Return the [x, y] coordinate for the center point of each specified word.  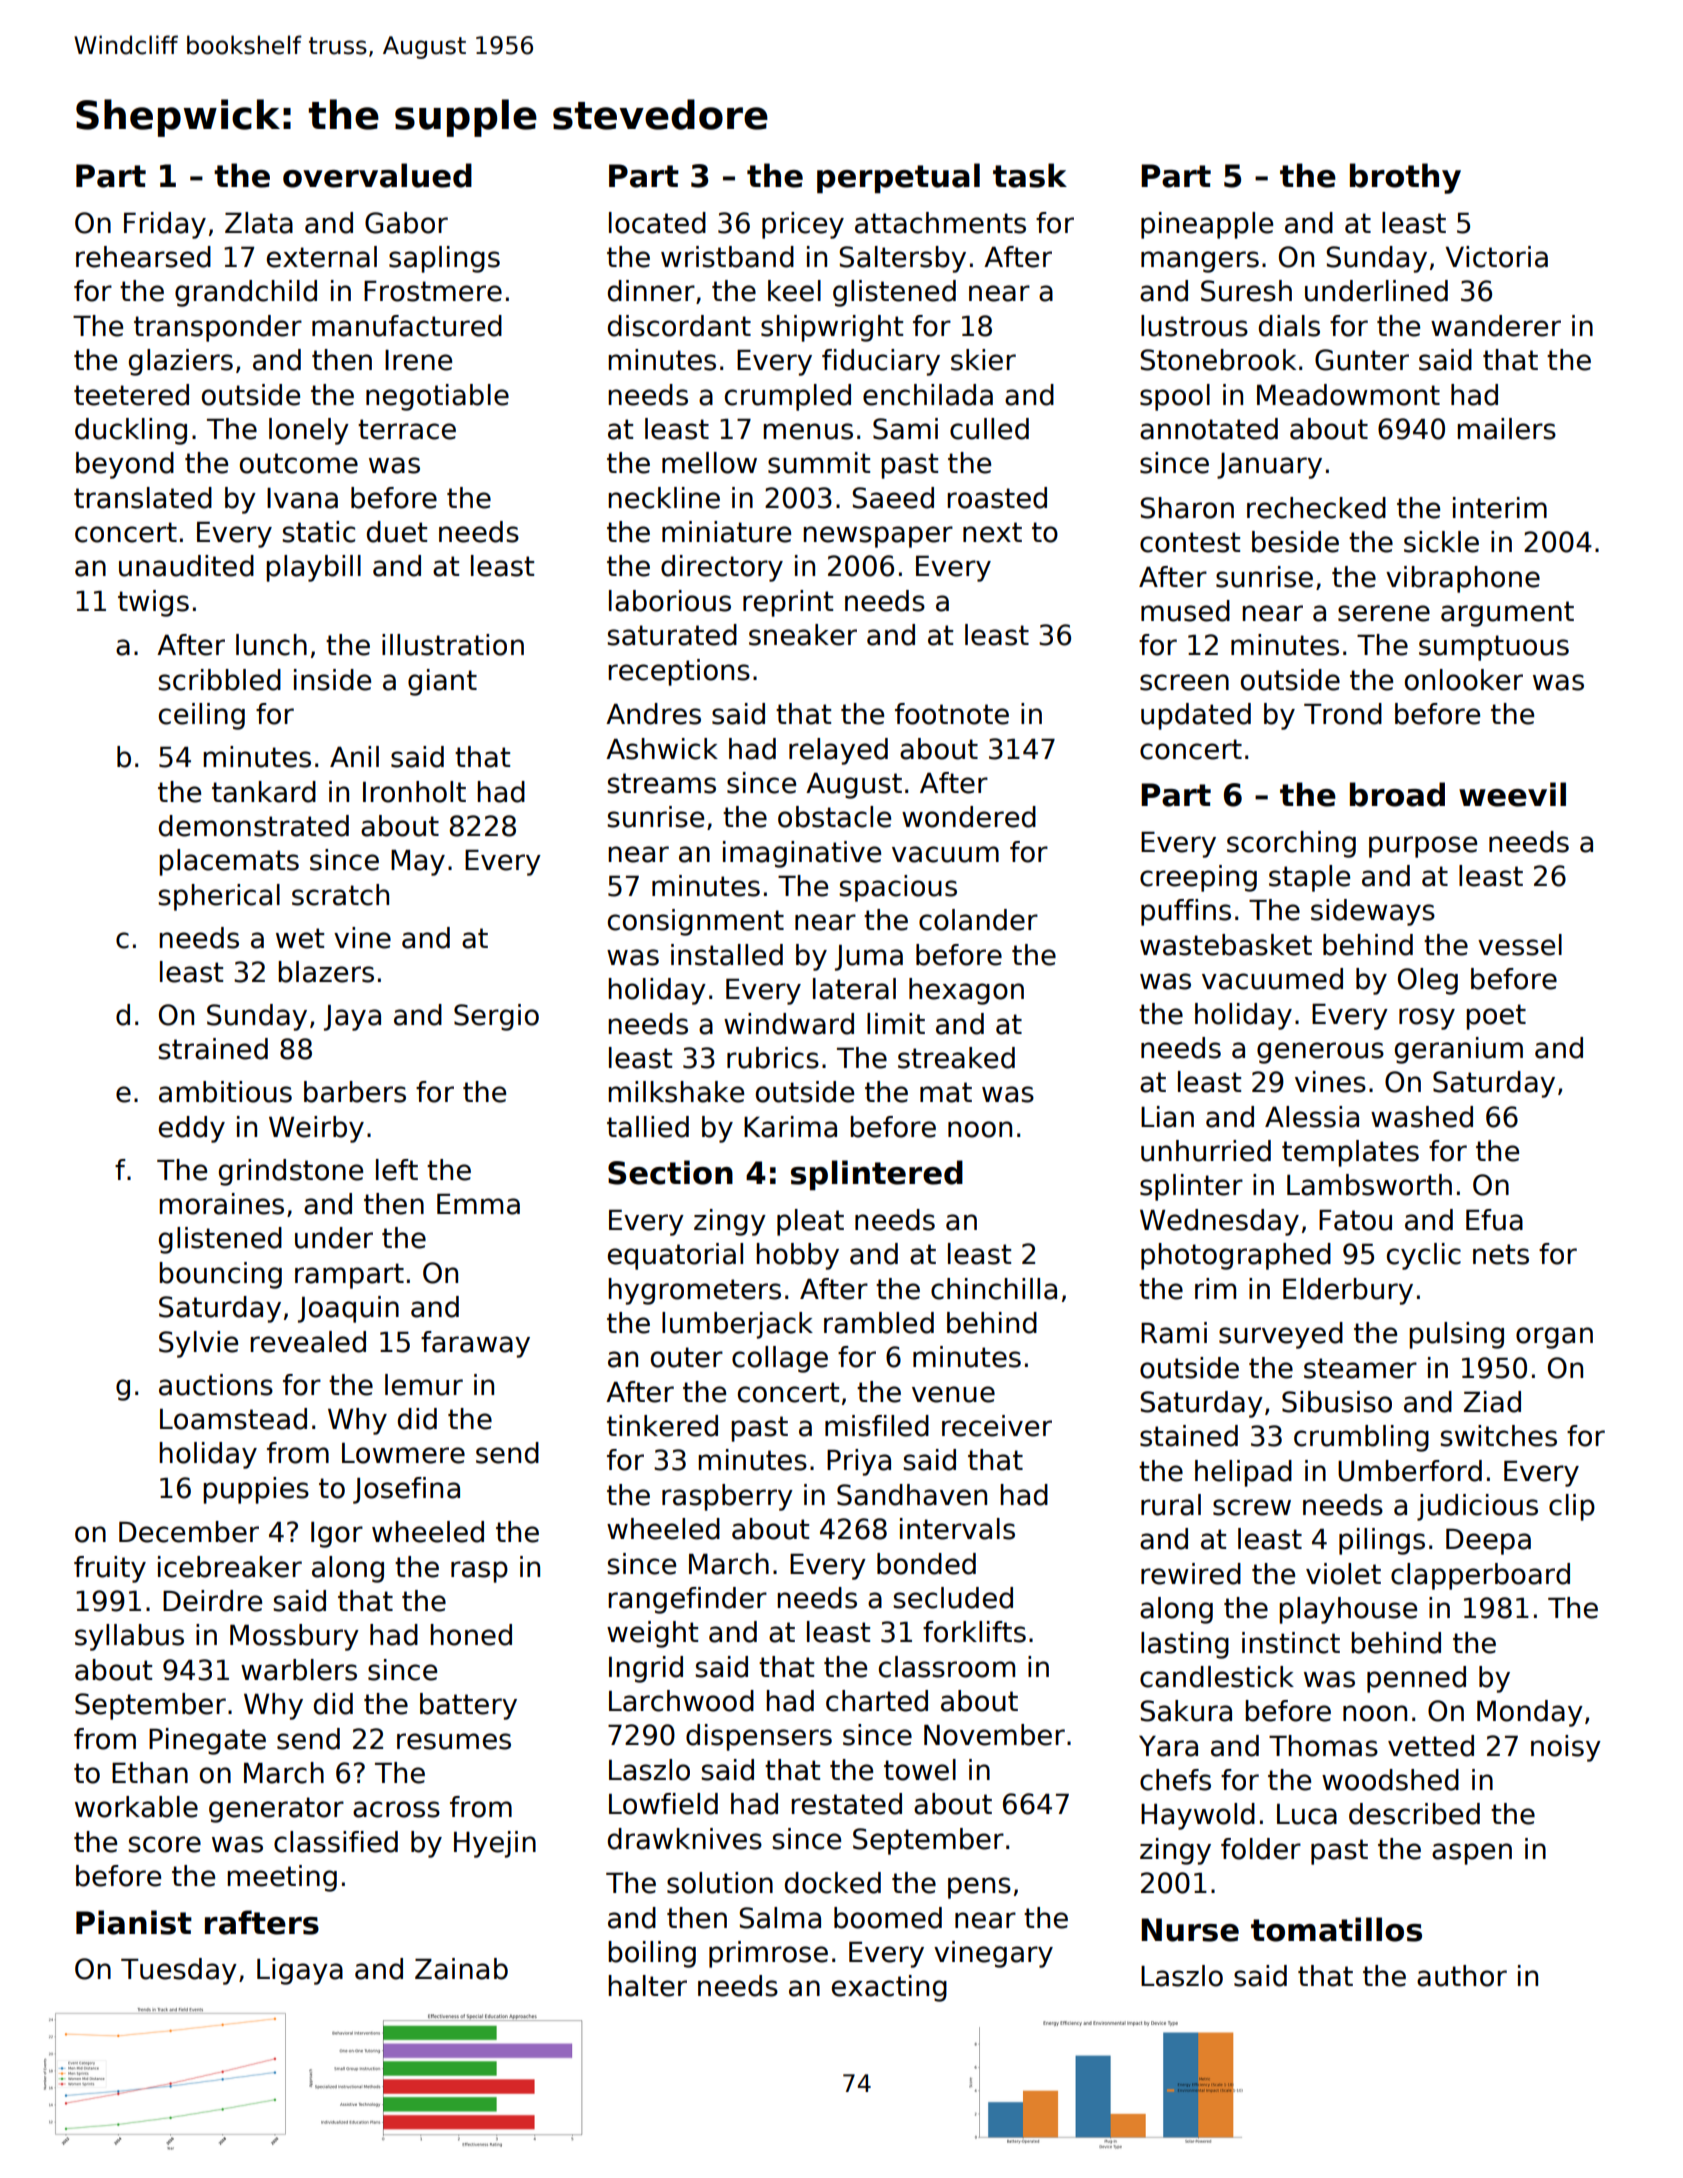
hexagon [966, 991]
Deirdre [212, 1601]
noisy [1566, 1748]
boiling [652, 1954]
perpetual [898, 178]
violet [1343, 1574]
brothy [1405, 178]
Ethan [150, 1773]
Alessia [1312, 1117]
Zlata [259, 223]
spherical [219, 897]
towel [920, 1770]
